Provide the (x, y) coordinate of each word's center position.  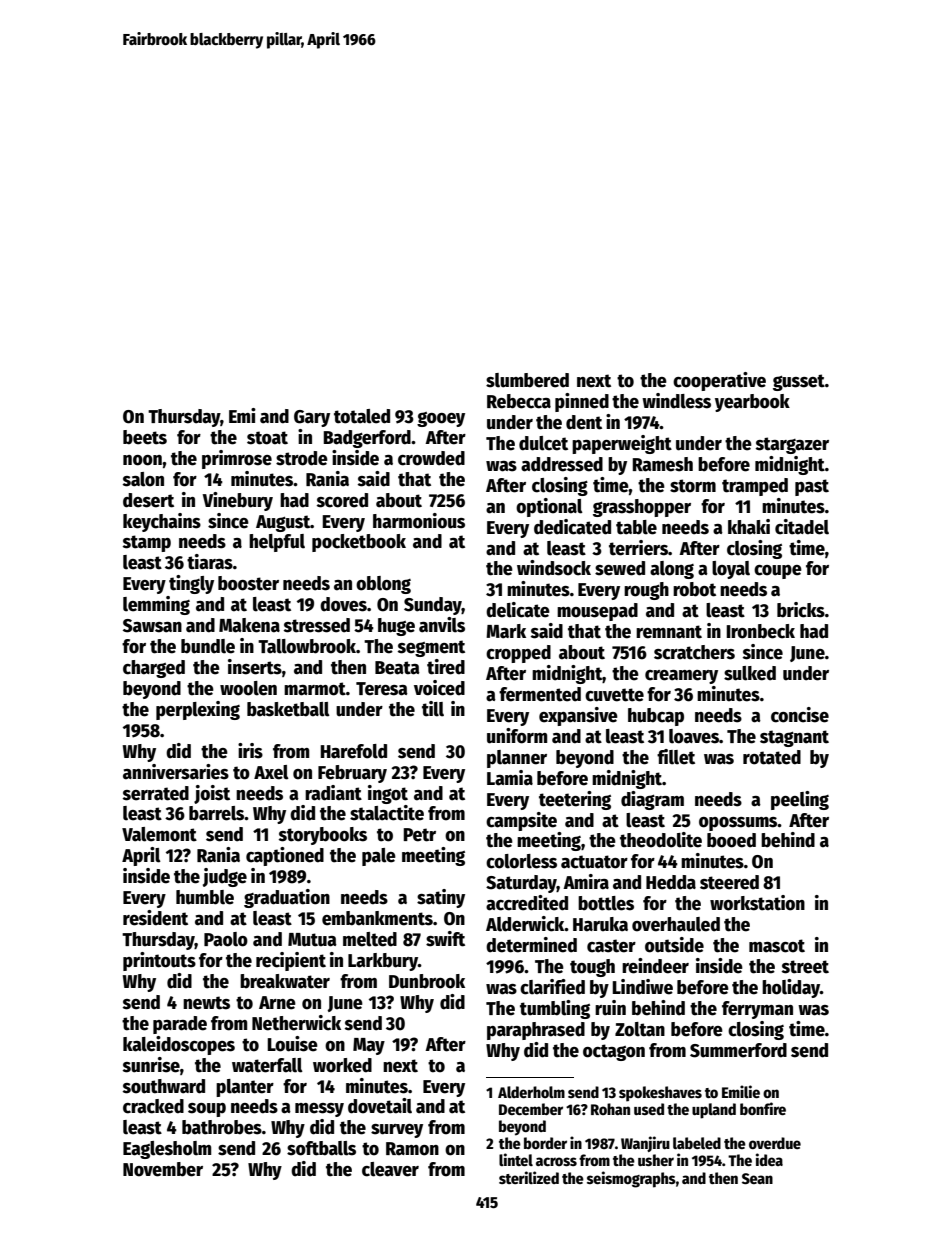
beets (145, 437)
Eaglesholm (167, 1150)
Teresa (382, 689)
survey (397, 1131)
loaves (694, 736)
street (805, 967)
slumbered (527, 380)
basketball (288, 709)
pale (379, 857)
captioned (285, 856)
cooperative (719, 381)
